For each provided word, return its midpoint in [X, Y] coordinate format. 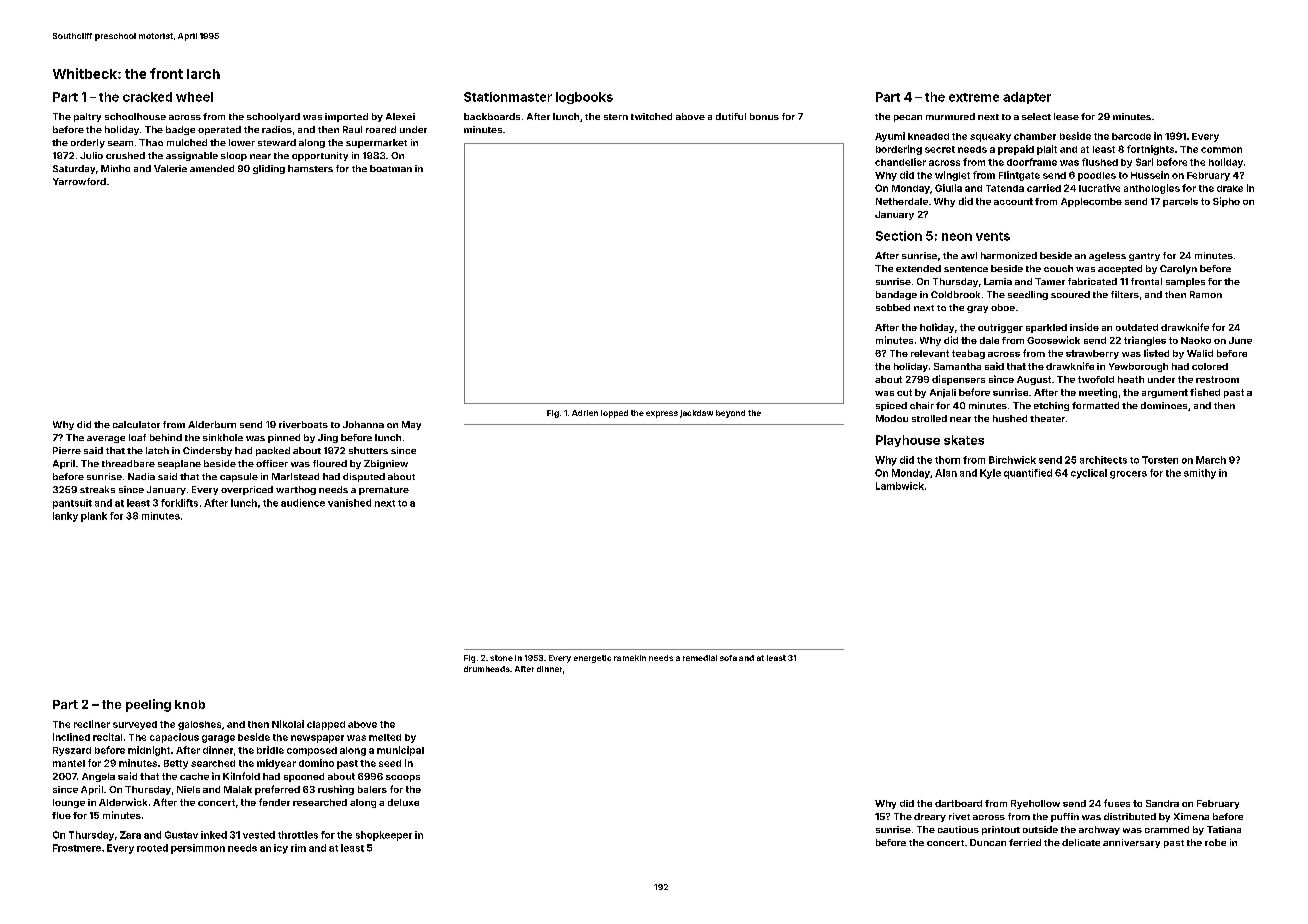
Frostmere [77, 848]
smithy [1200, 474]
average [106, 439]
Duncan [988, 842]
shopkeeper [384, 836]
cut [904, 392]
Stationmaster [508, 97]
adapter [1027, 98]
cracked [147, 97]
